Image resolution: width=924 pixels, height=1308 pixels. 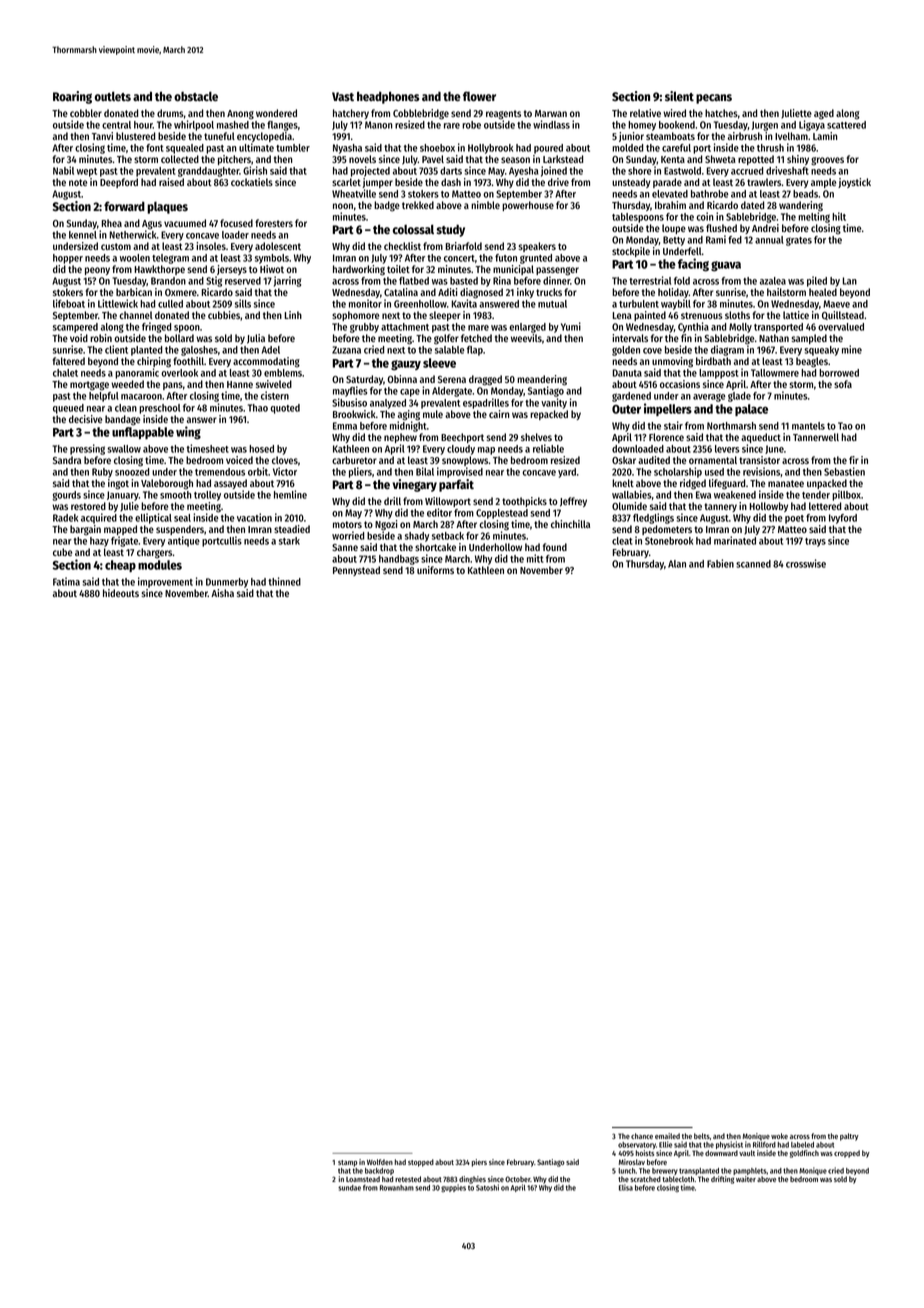 I want to click on Pennystead, so click(x=356, y=571).
